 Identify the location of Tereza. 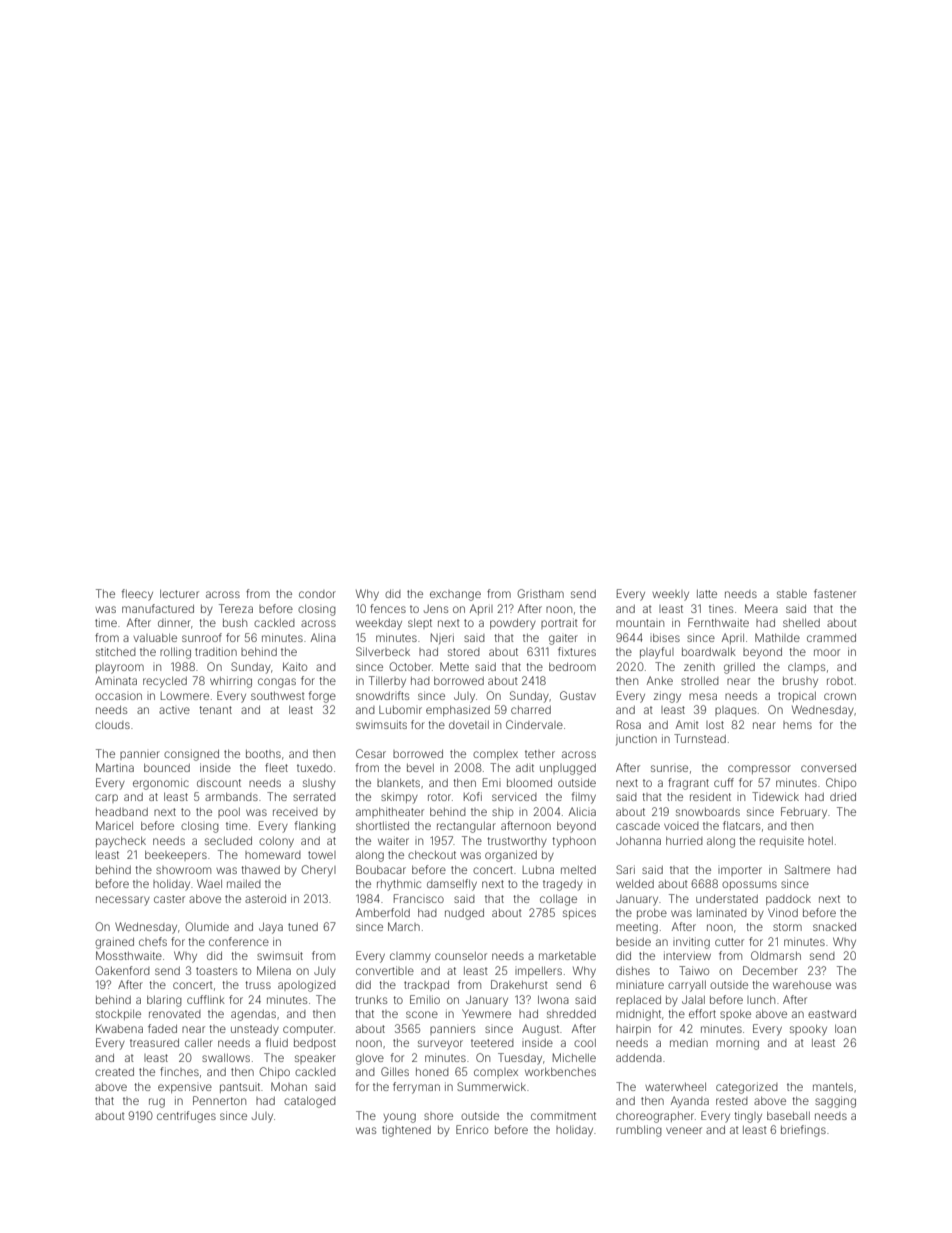
(236, 608).
